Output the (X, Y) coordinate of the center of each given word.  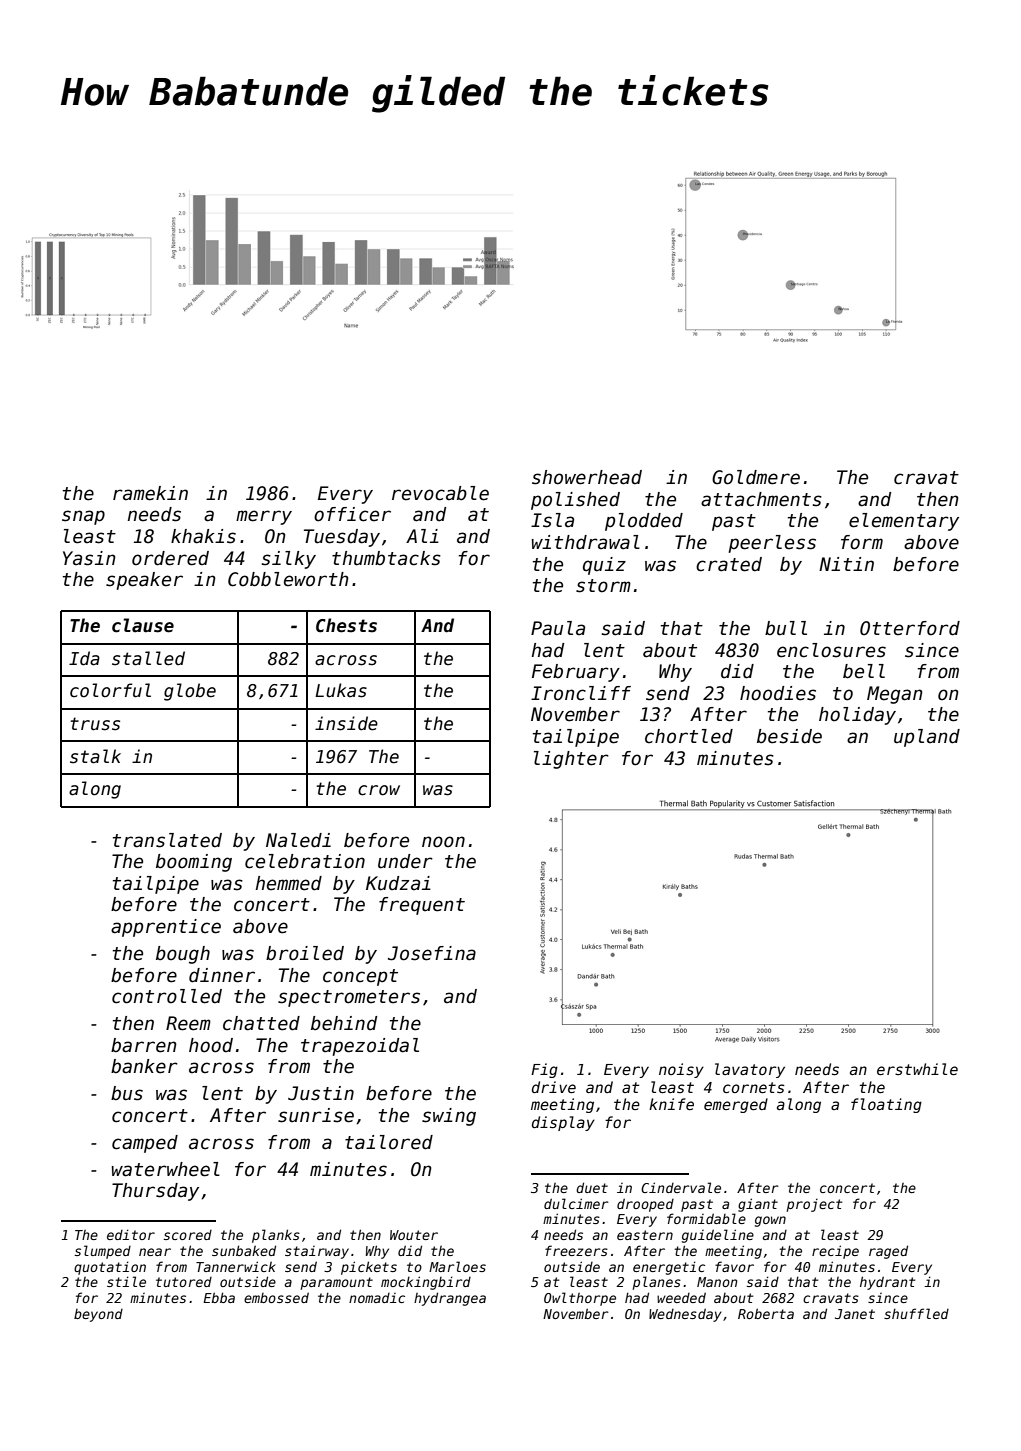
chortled (689, 736)
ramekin (150, 493)
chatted (261, 1023)
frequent (422, 906)
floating (886, 1105)
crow (379, 790)
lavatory (750, 1070)
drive (554, 1087)
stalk (95, 756)
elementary (904, 522)
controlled (167, 996)
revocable (440, 493)
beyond (98, 1315)
